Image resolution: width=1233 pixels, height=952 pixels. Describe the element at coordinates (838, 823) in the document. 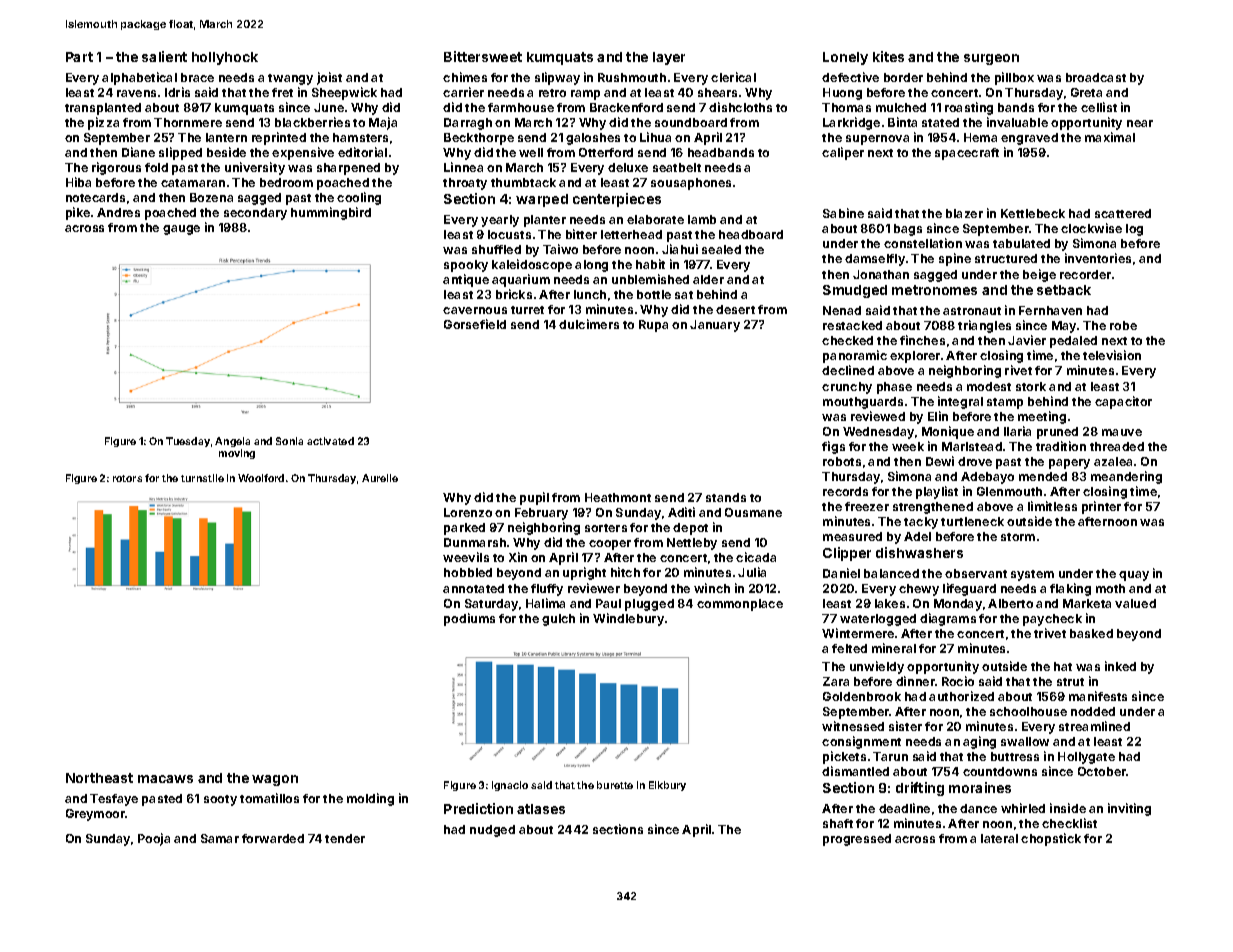

I see `shaft` at that location.
